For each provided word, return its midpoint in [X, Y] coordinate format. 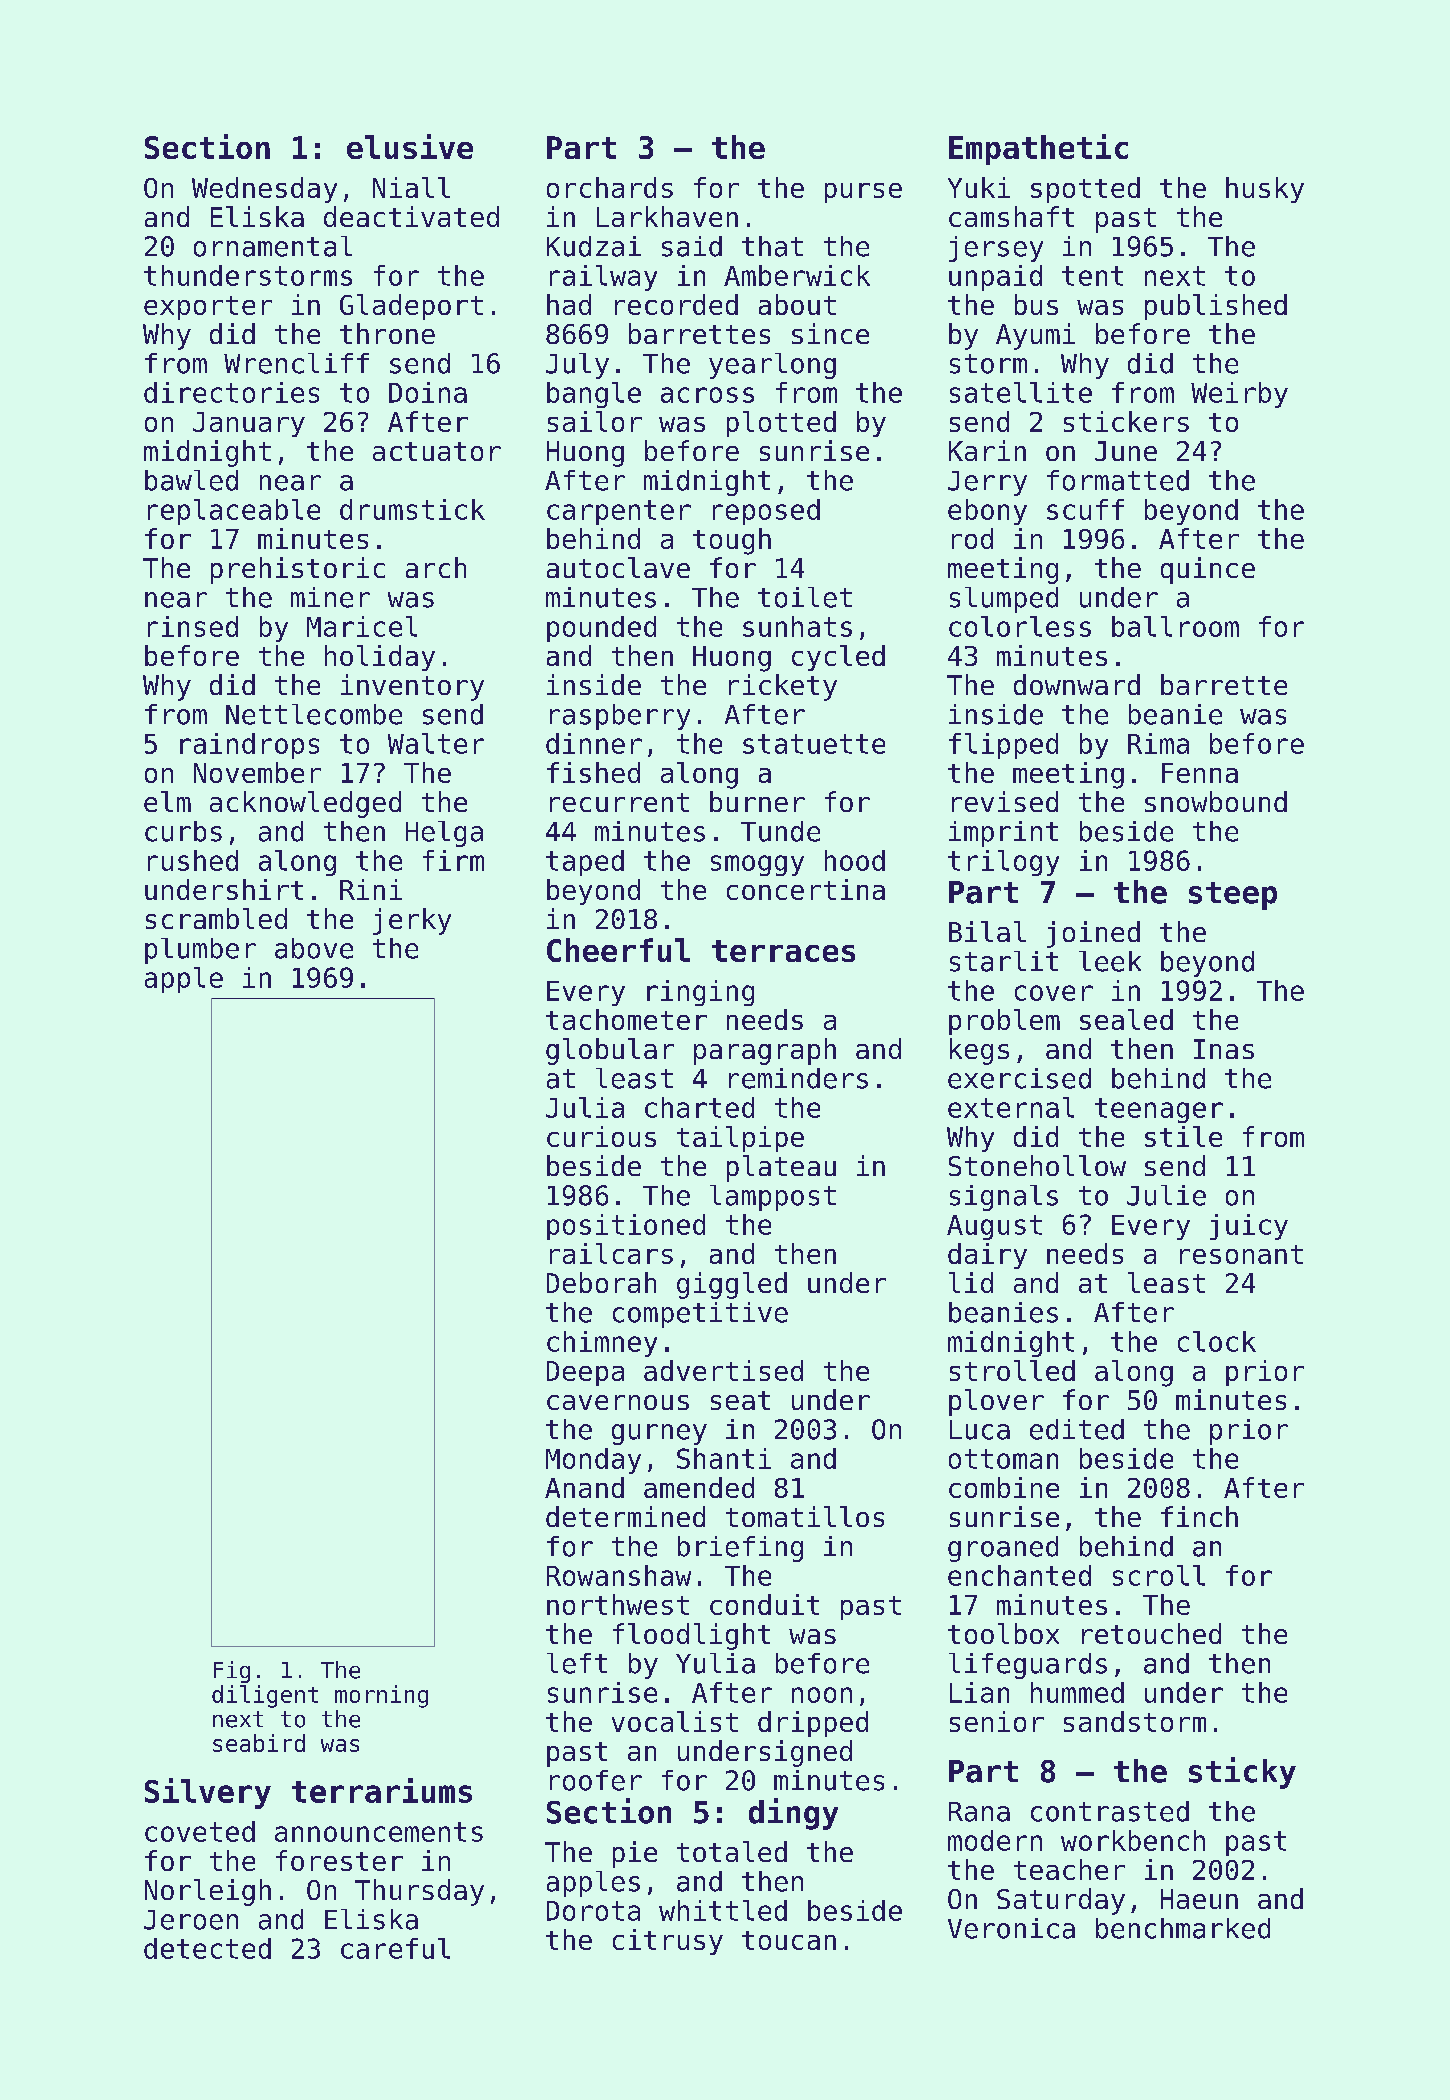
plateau [781, 1168]
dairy [987, 1256]
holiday [380, 658]
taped [585, 863]
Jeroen [191, 1920]
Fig [232, 1672]
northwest [618, 1604]
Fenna [1200, 773]
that [772, 246]
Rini [371, 889]
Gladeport [411, 307]
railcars [611, 1253]
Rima [1158, 743]
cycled [838, 658]
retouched [1151, 1633]
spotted [1085, 190]
